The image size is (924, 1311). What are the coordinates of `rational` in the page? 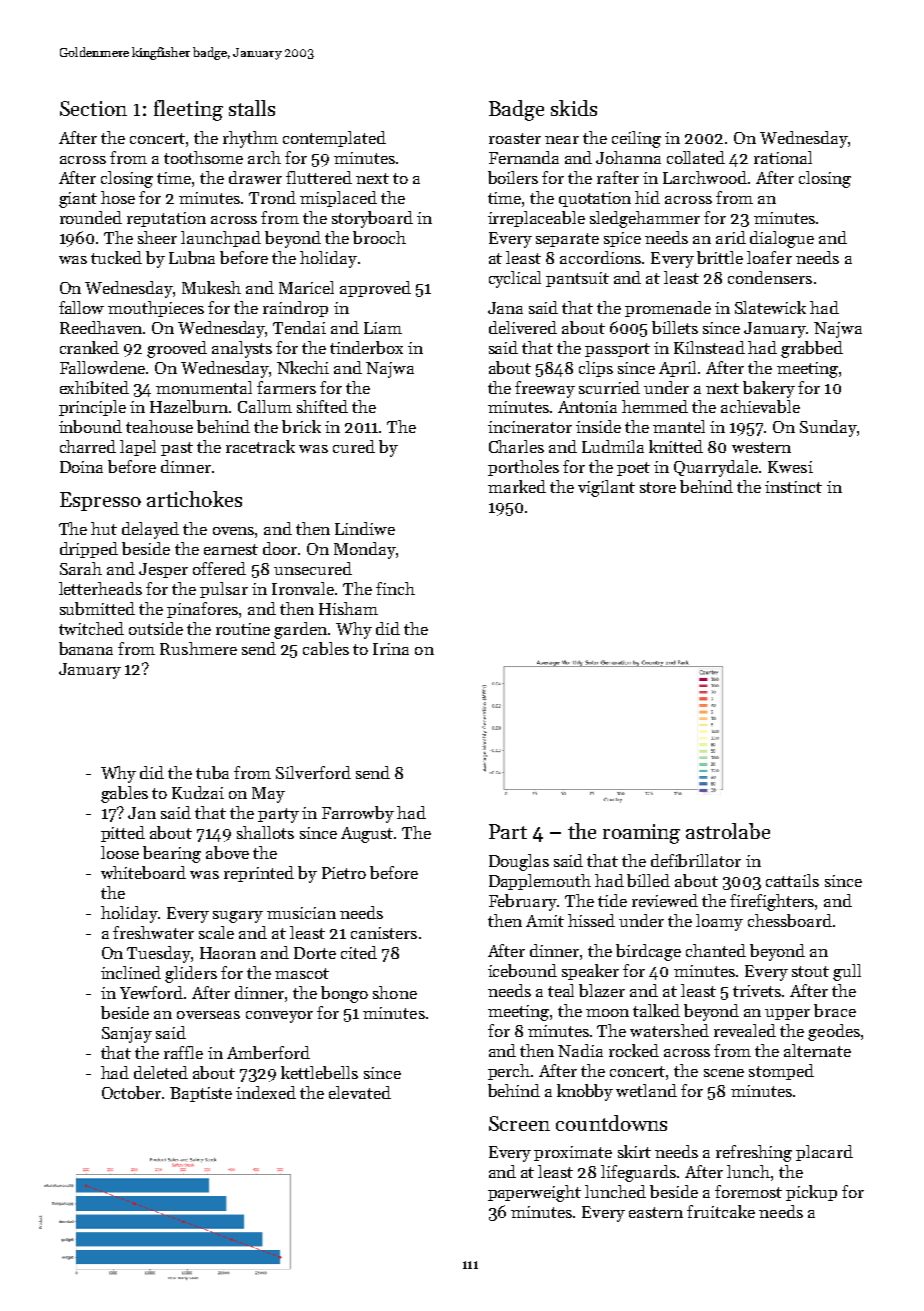 It's located at (783, 157).
